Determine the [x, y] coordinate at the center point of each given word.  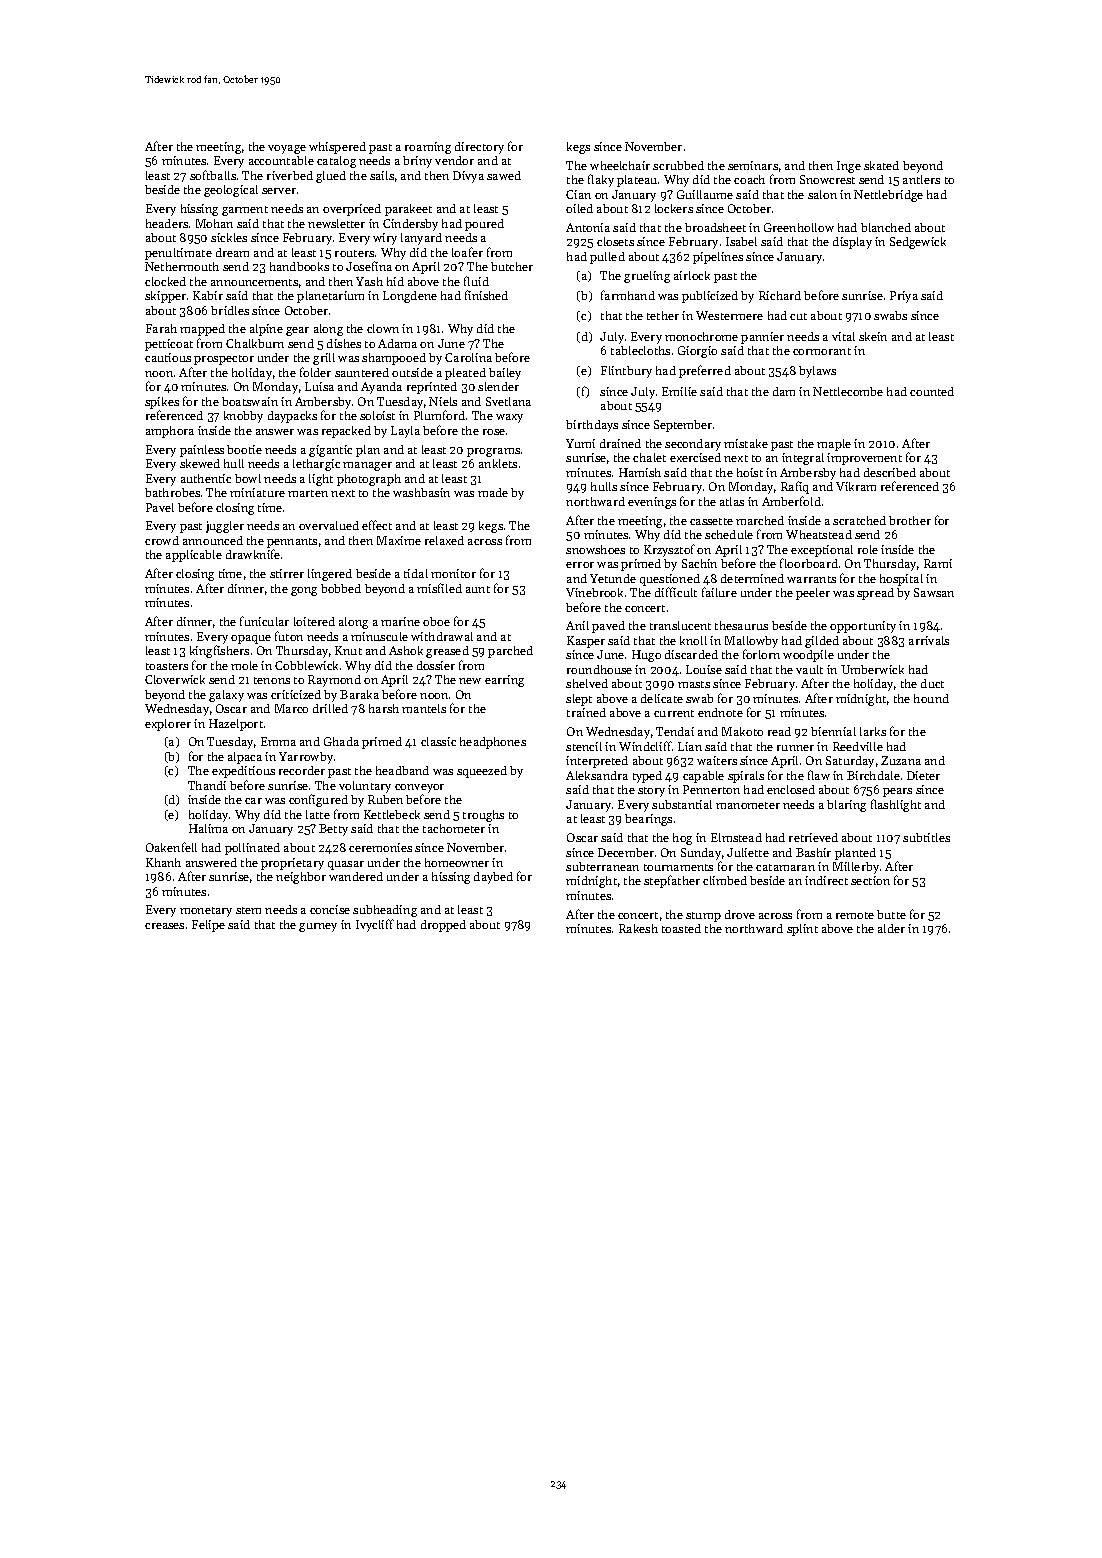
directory [479, 148]
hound [931, 698]
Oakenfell [171, 847]
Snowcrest [827, 179]
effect [377, 525]
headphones [493, 743]
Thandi [207, 785]
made [493, 492]
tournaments [678, 867]
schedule [729, 534]
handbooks [299, 266]
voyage [287, 149]
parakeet [408, 210]
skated [881, 165]
